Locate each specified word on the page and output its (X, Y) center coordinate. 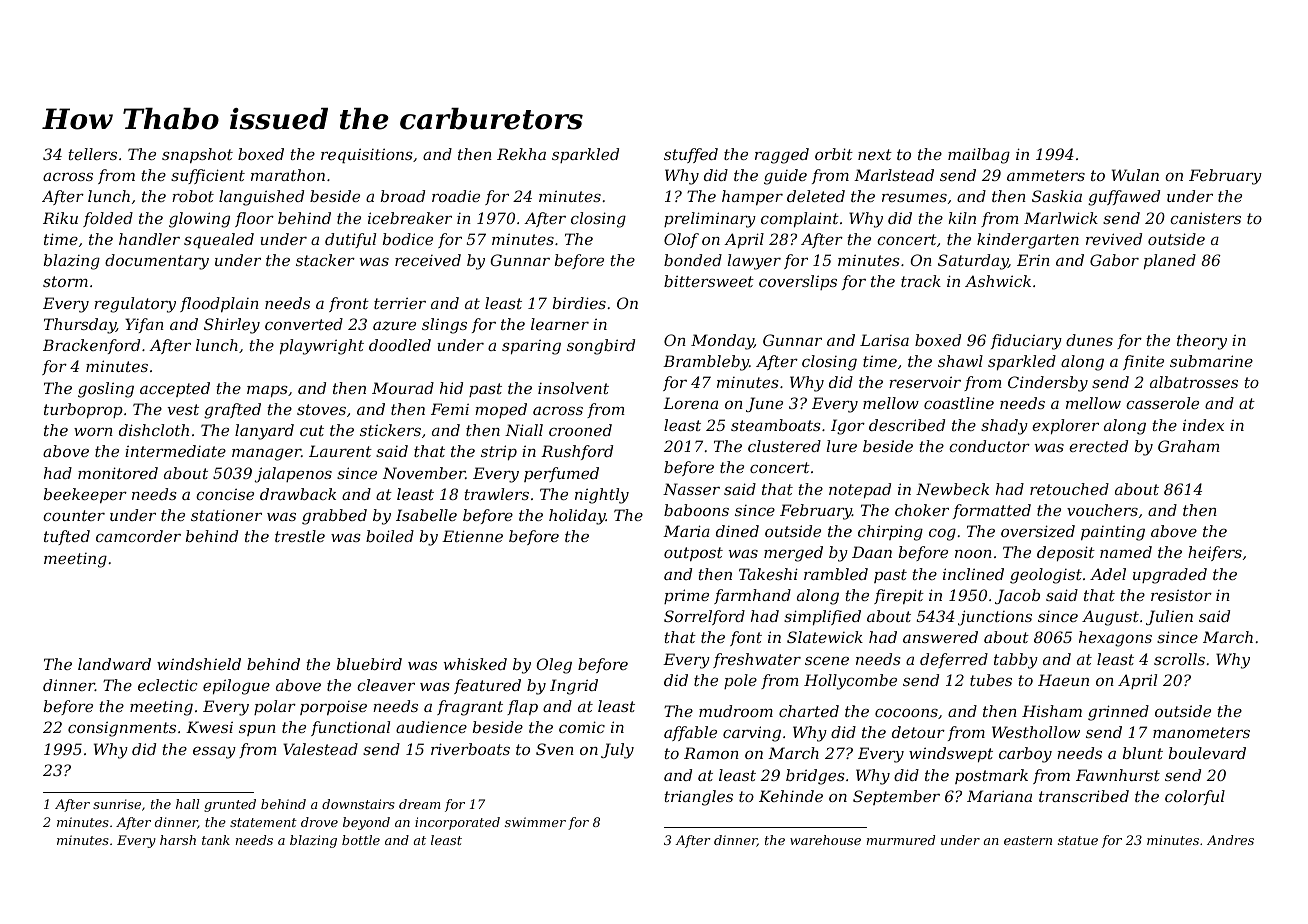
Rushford (577, 452)
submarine (1211, 361)
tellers (93, 154)
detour (918, 732)
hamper (752, 197)
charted (809, 711)
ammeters (1046, 175)
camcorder (138, 536)
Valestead (320, 749)
